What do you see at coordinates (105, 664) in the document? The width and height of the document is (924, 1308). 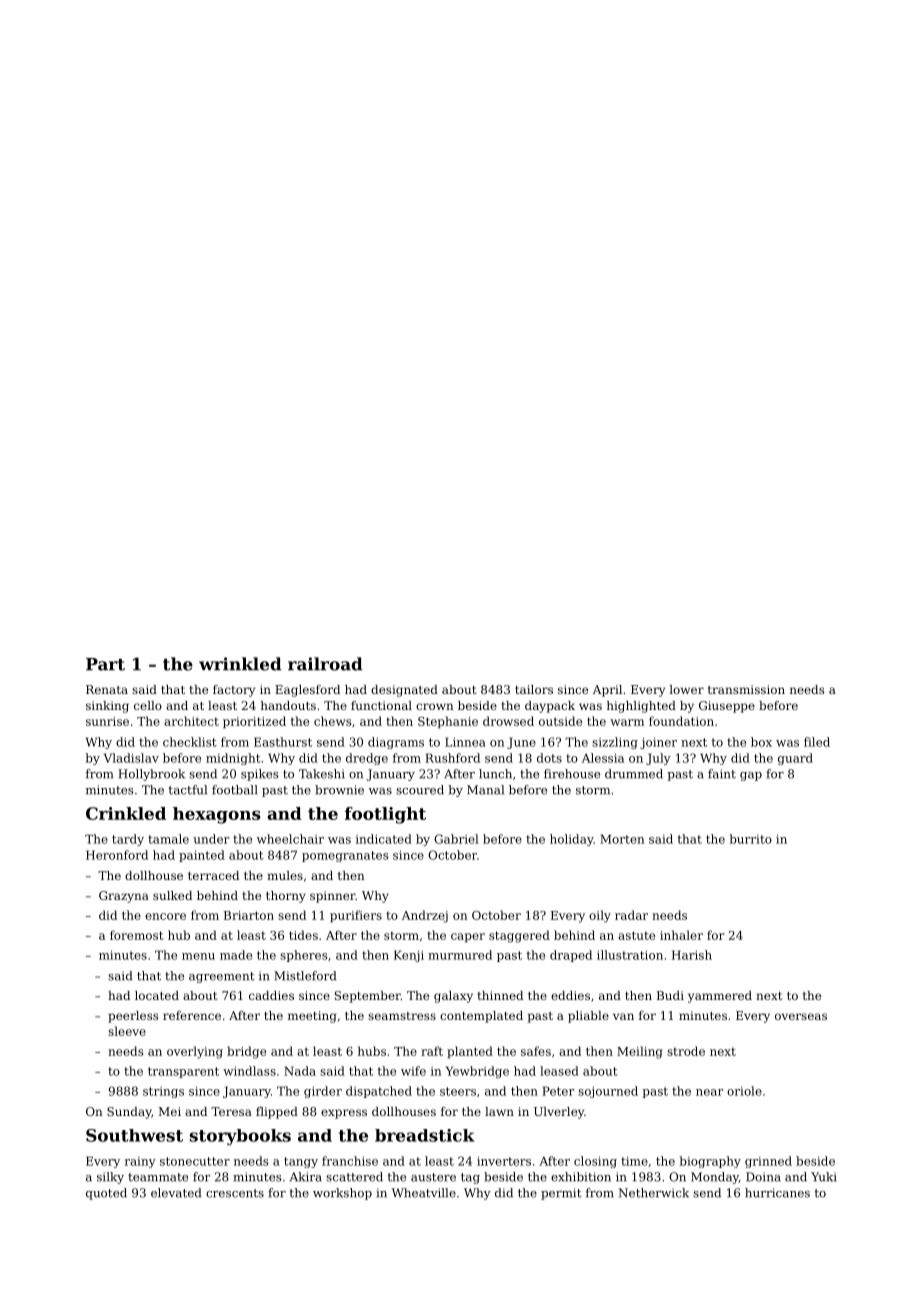 I see `Part` at bounding box center [105, 664].
